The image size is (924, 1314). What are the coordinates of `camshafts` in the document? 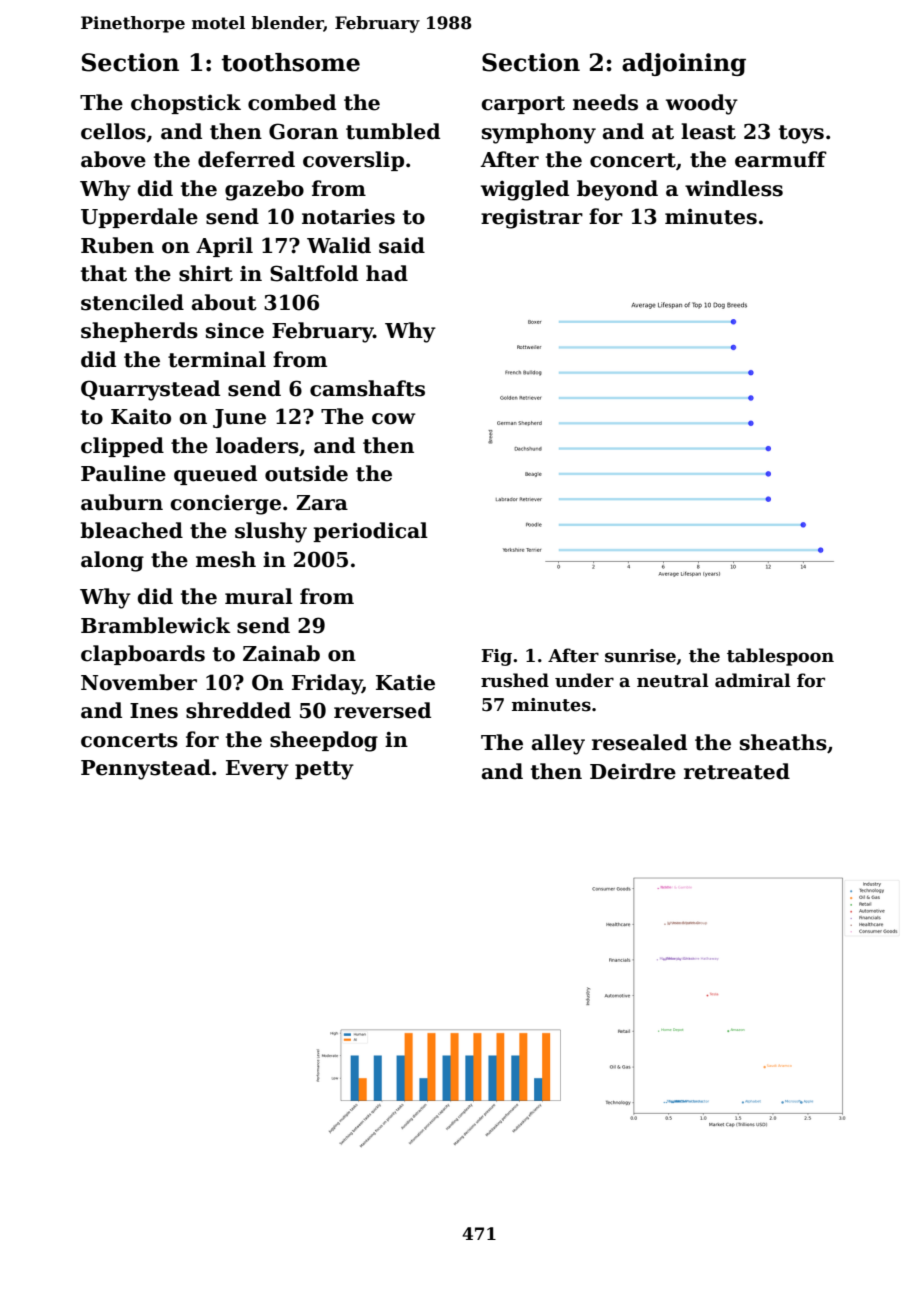 It's located at (367, 388).
